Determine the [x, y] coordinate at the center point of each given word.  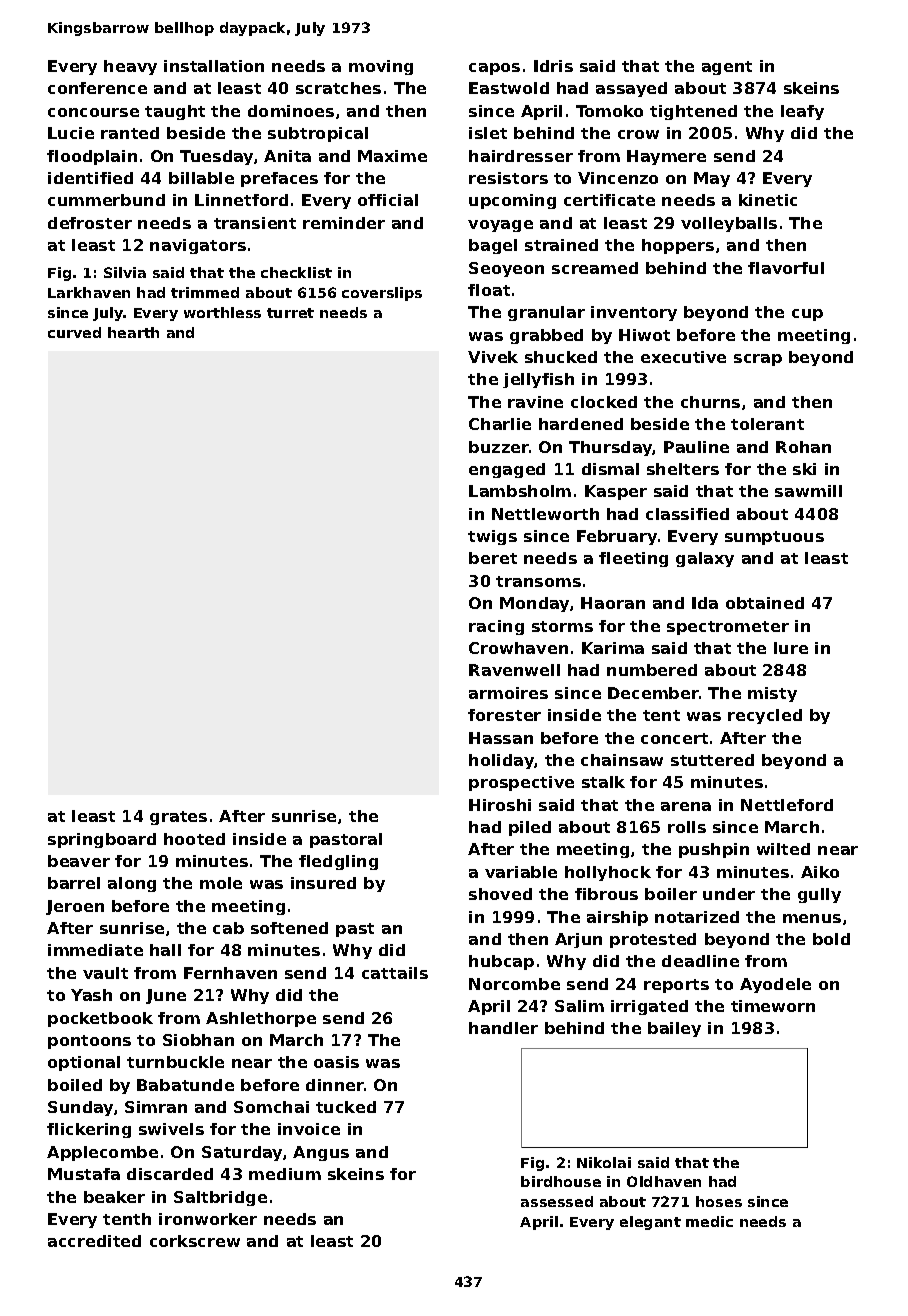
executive [683, 357]
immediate [95, 950]
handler [503, 1028]
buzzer [499, 447]
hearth [133, 332]
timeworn [773, 1006]
